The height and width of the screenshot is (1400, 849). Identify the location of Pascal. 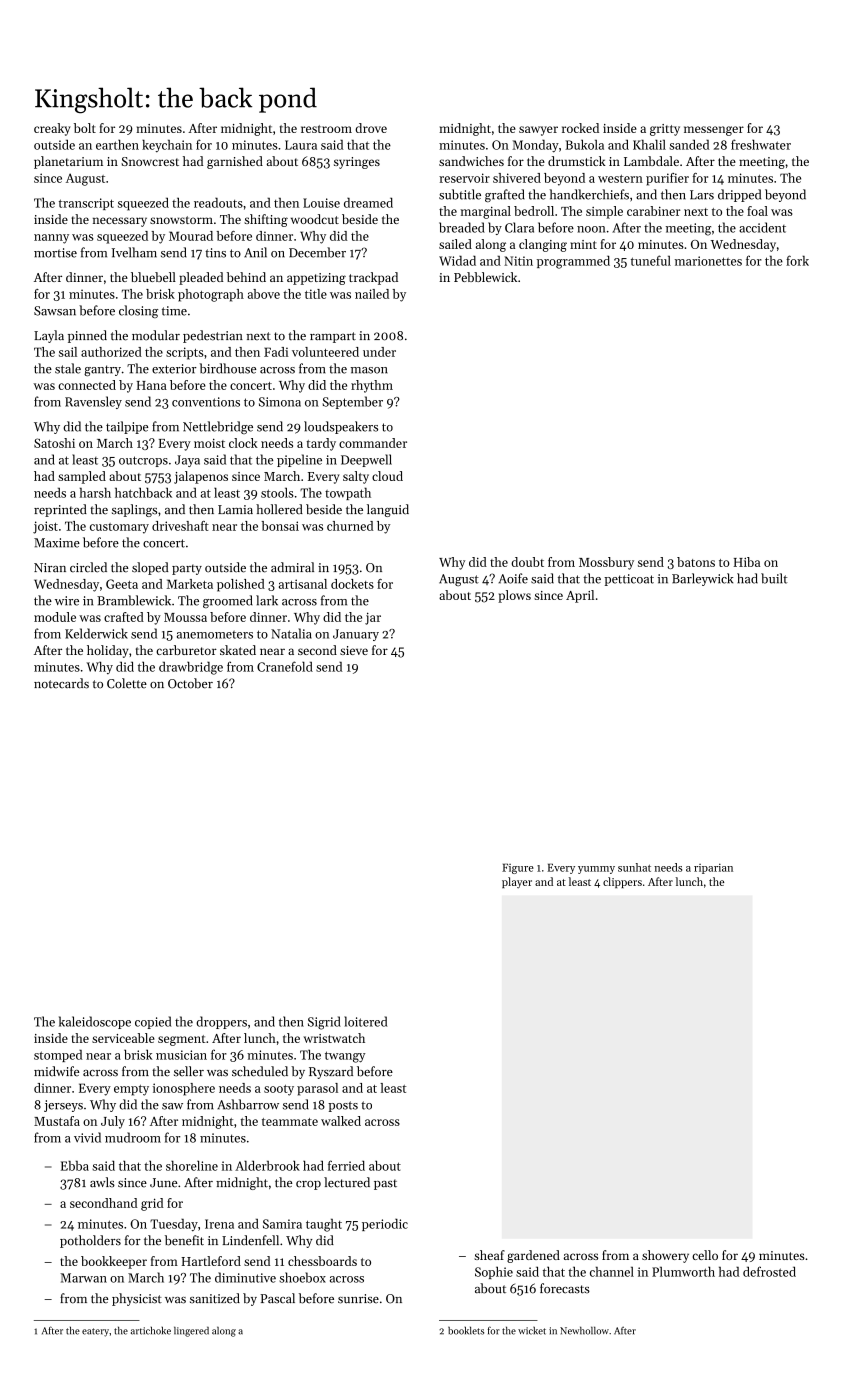
(277, 1298).
